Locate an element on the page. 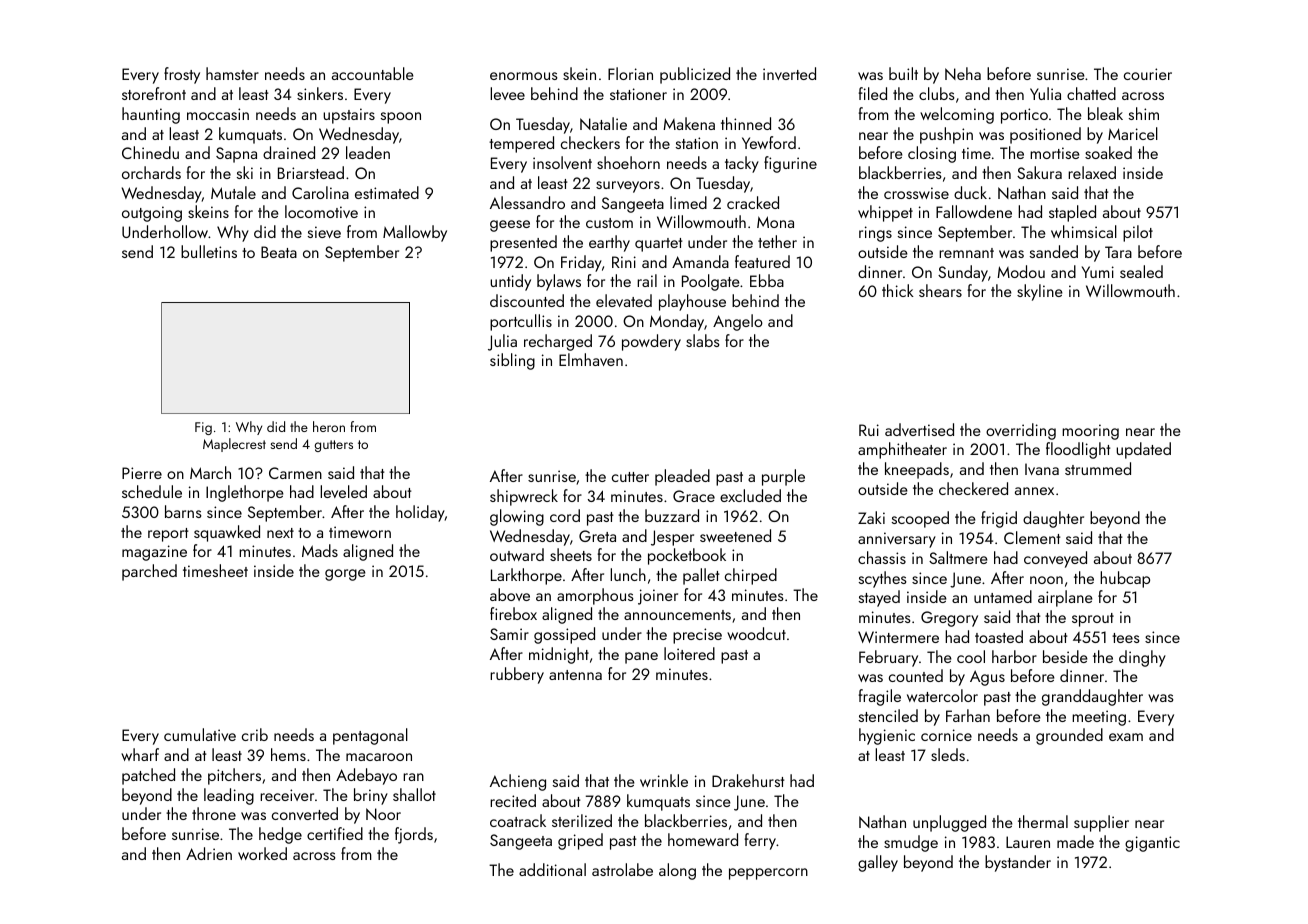  barns is located at coordinates (183, 511).
